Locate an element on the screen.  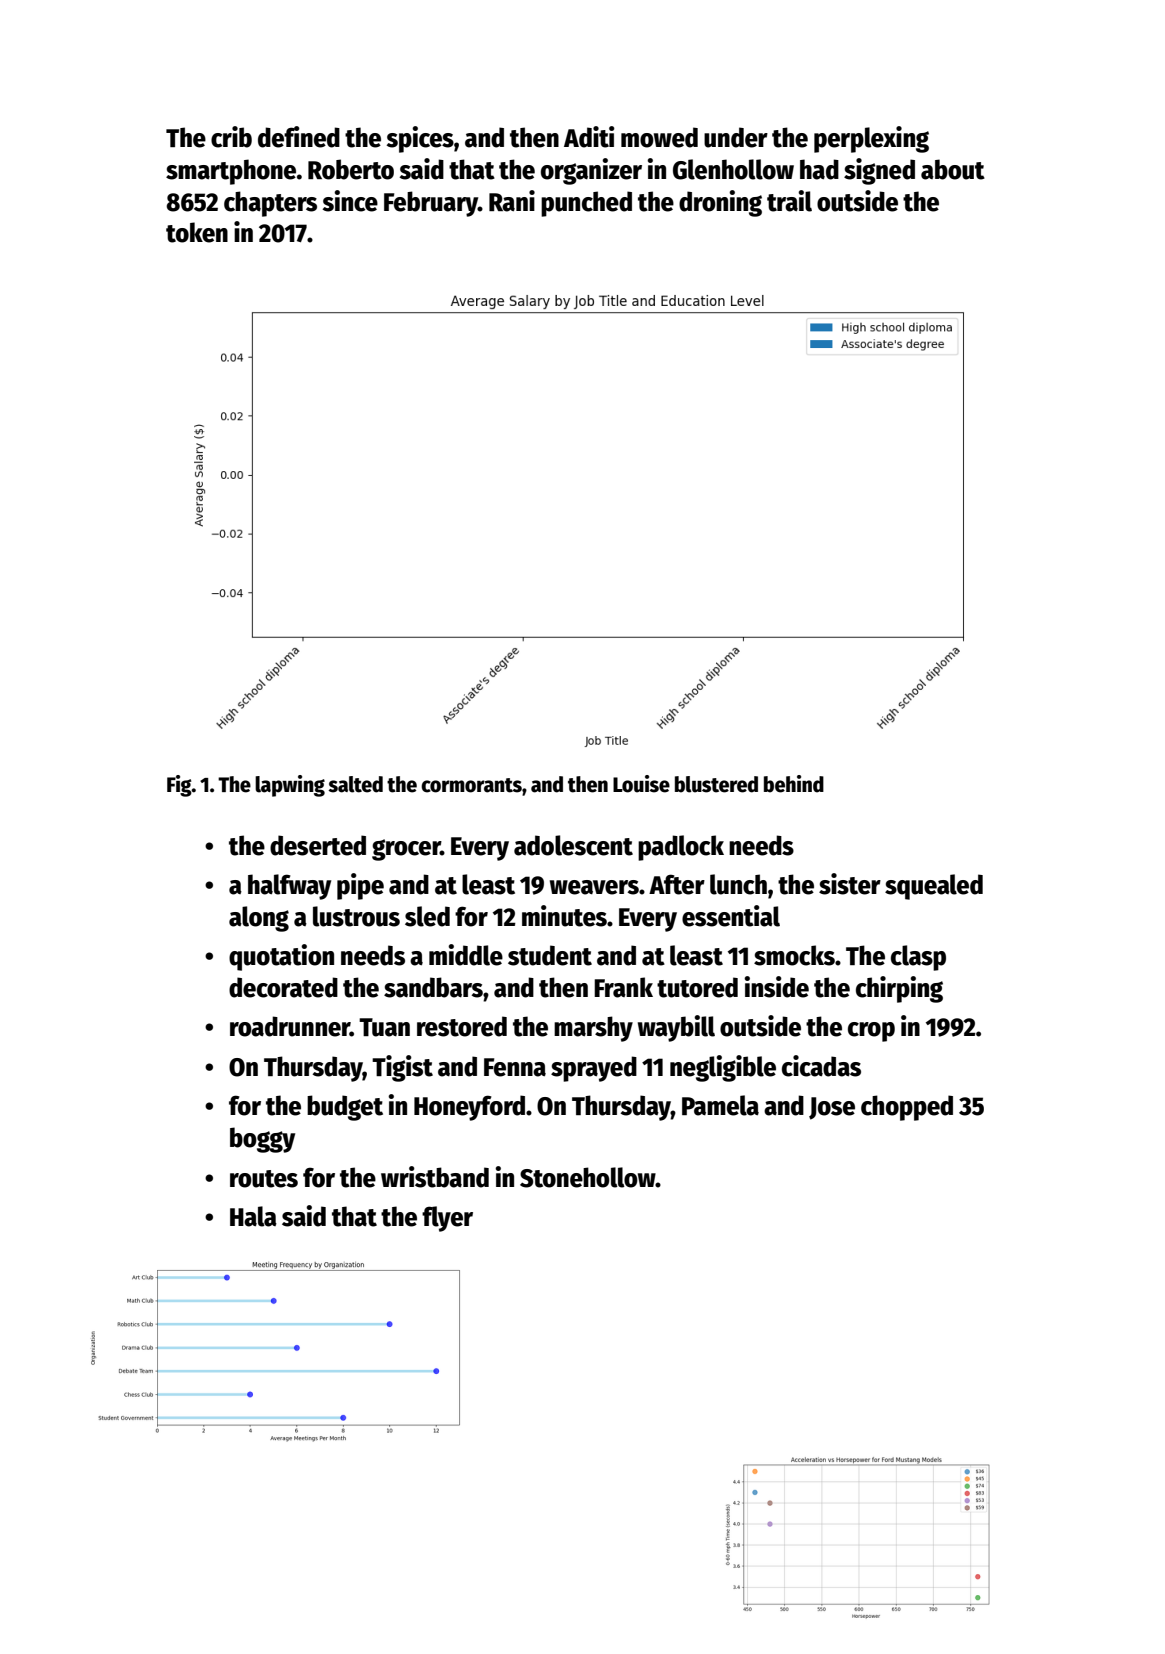
crib is located at coordinates (231, 137).
